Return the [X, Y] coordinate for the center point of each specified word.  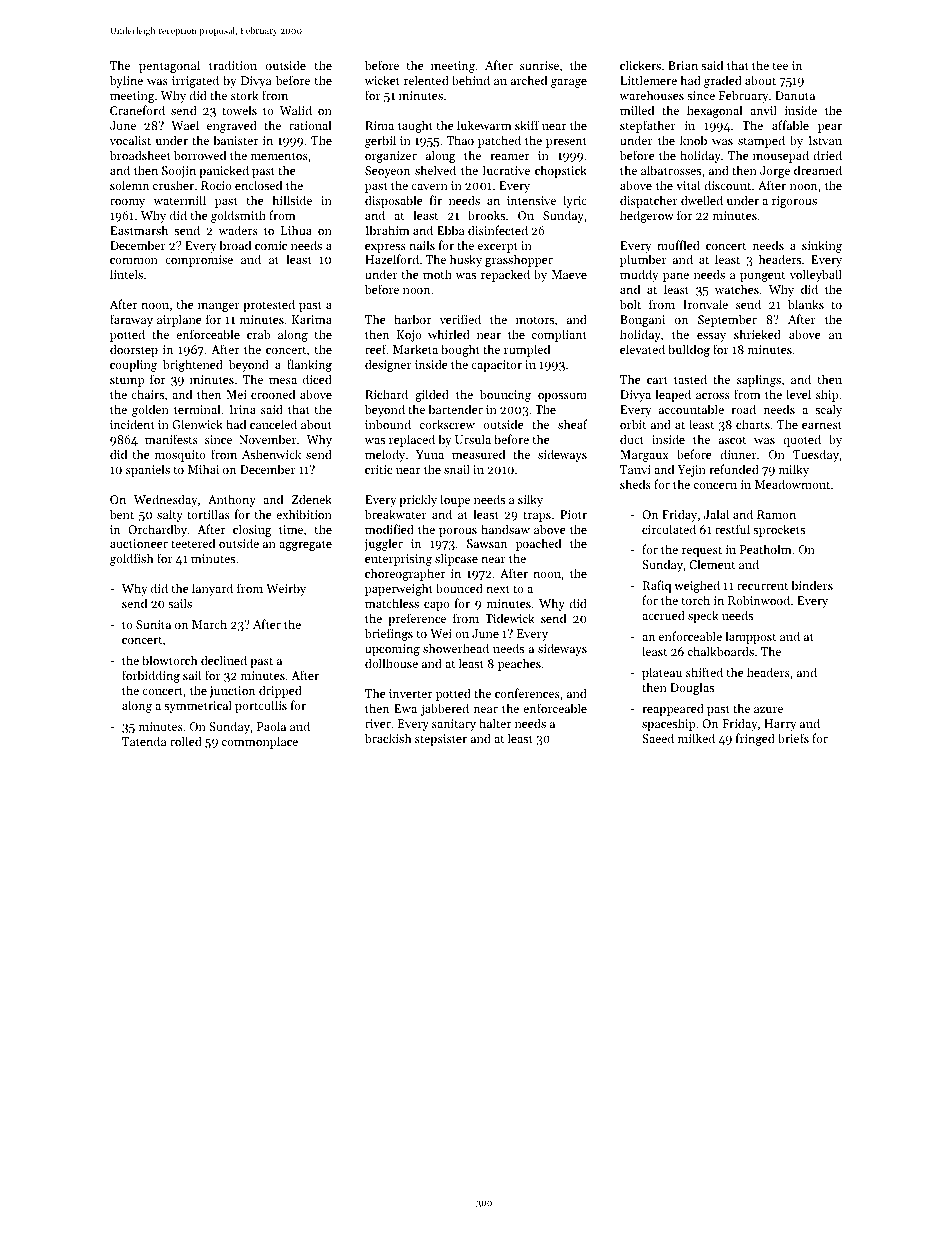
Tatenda [144, 741]
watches [737, 289]
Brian [683, 65]
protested [269, 305]
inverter [410, 693]
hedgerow [647, 216]
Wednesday [165, 500]
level [798, 394]
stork [245, 95]
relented [426, 80]
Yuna [430, 454]
